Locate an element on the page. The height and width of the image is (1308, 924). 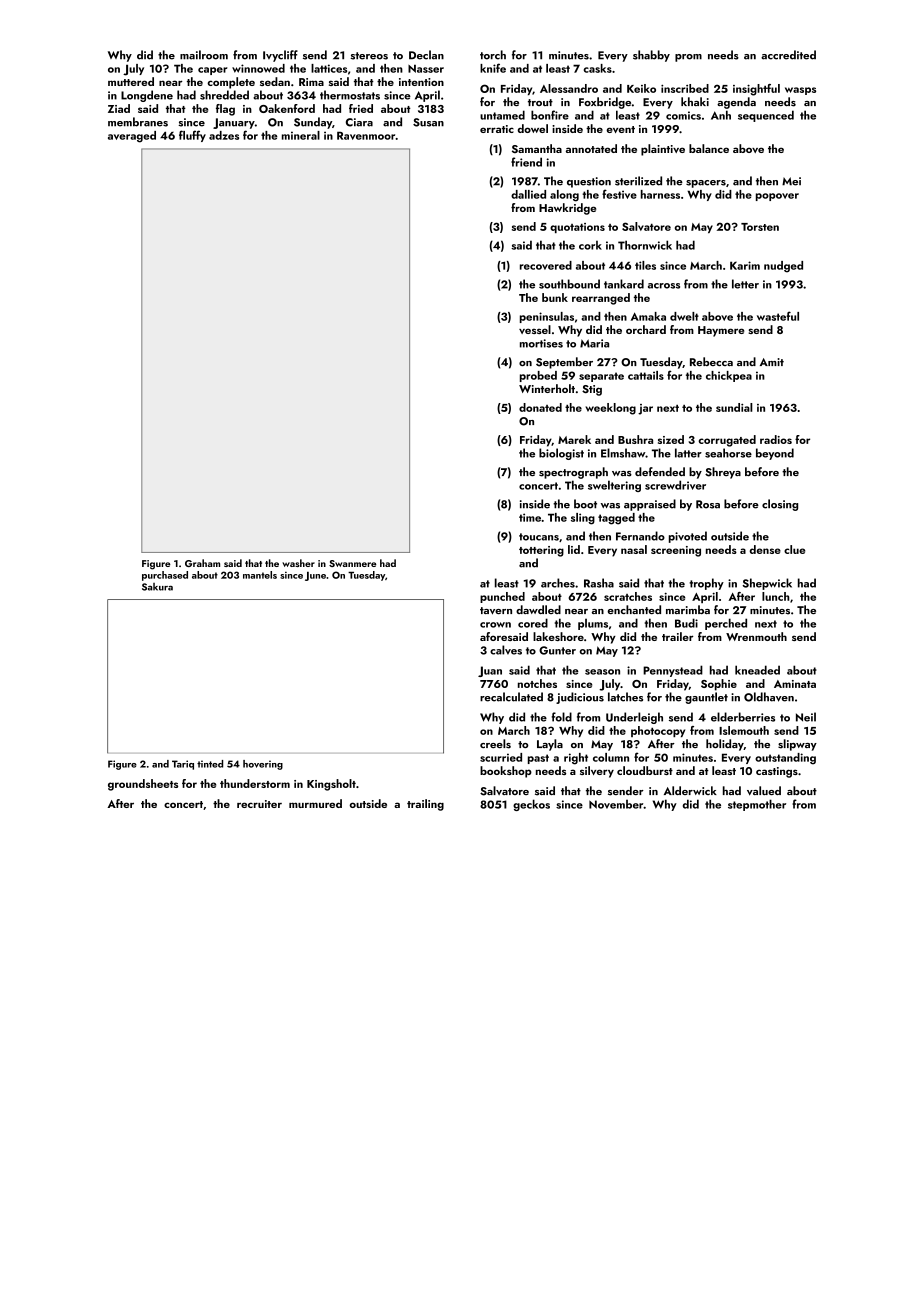
punched is located at coordinates (502, 597).
